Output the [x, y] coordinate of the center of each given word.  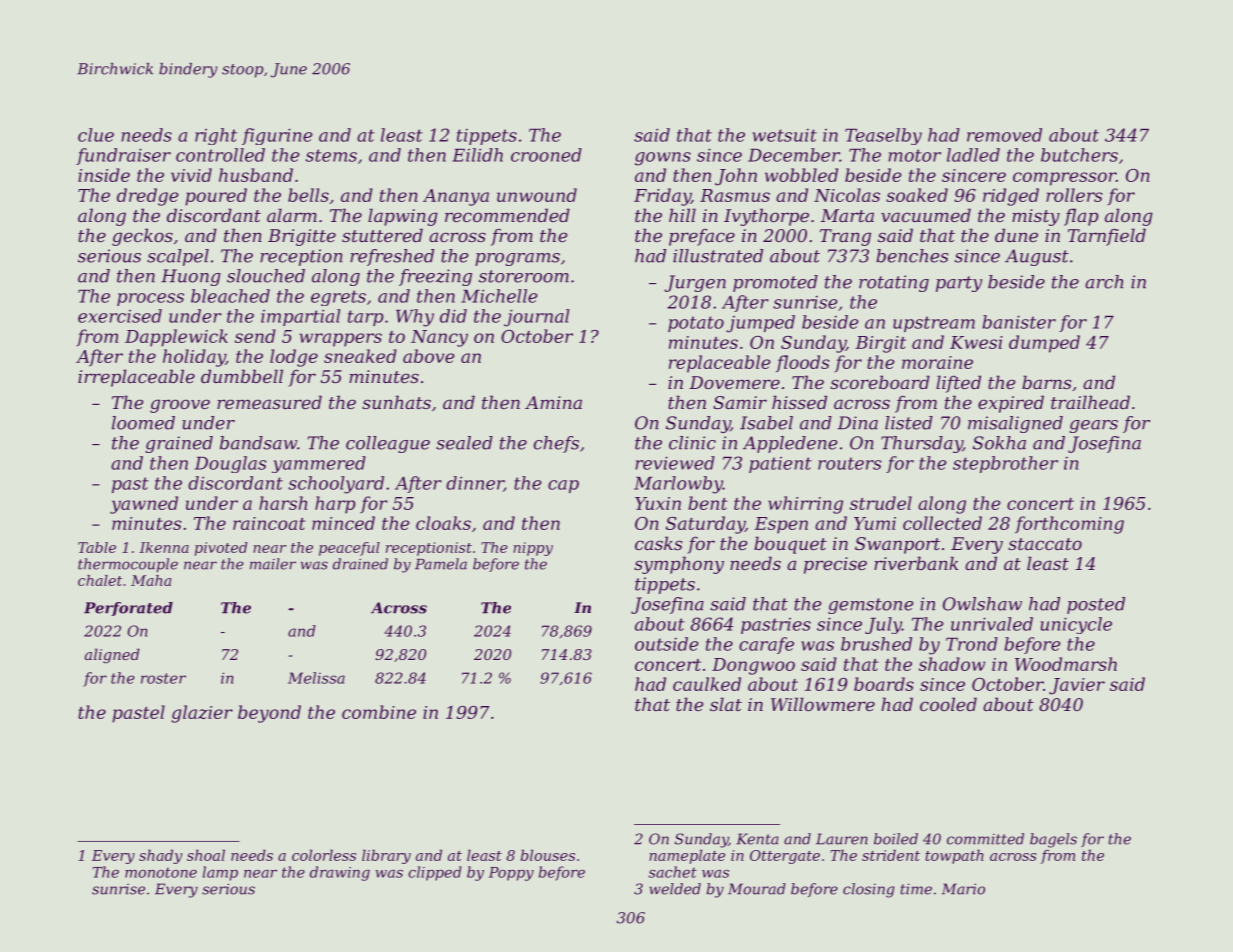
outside [667, 644]
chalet [100, 580]
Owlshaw [982, 604]
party [959, 284]
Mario [963, 889]
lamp [220, 873]
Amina [553, 402]
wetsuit [785, 135]
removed [1004, 135]
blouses [548, 855]
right [216, 136]
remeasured [269, 402]
